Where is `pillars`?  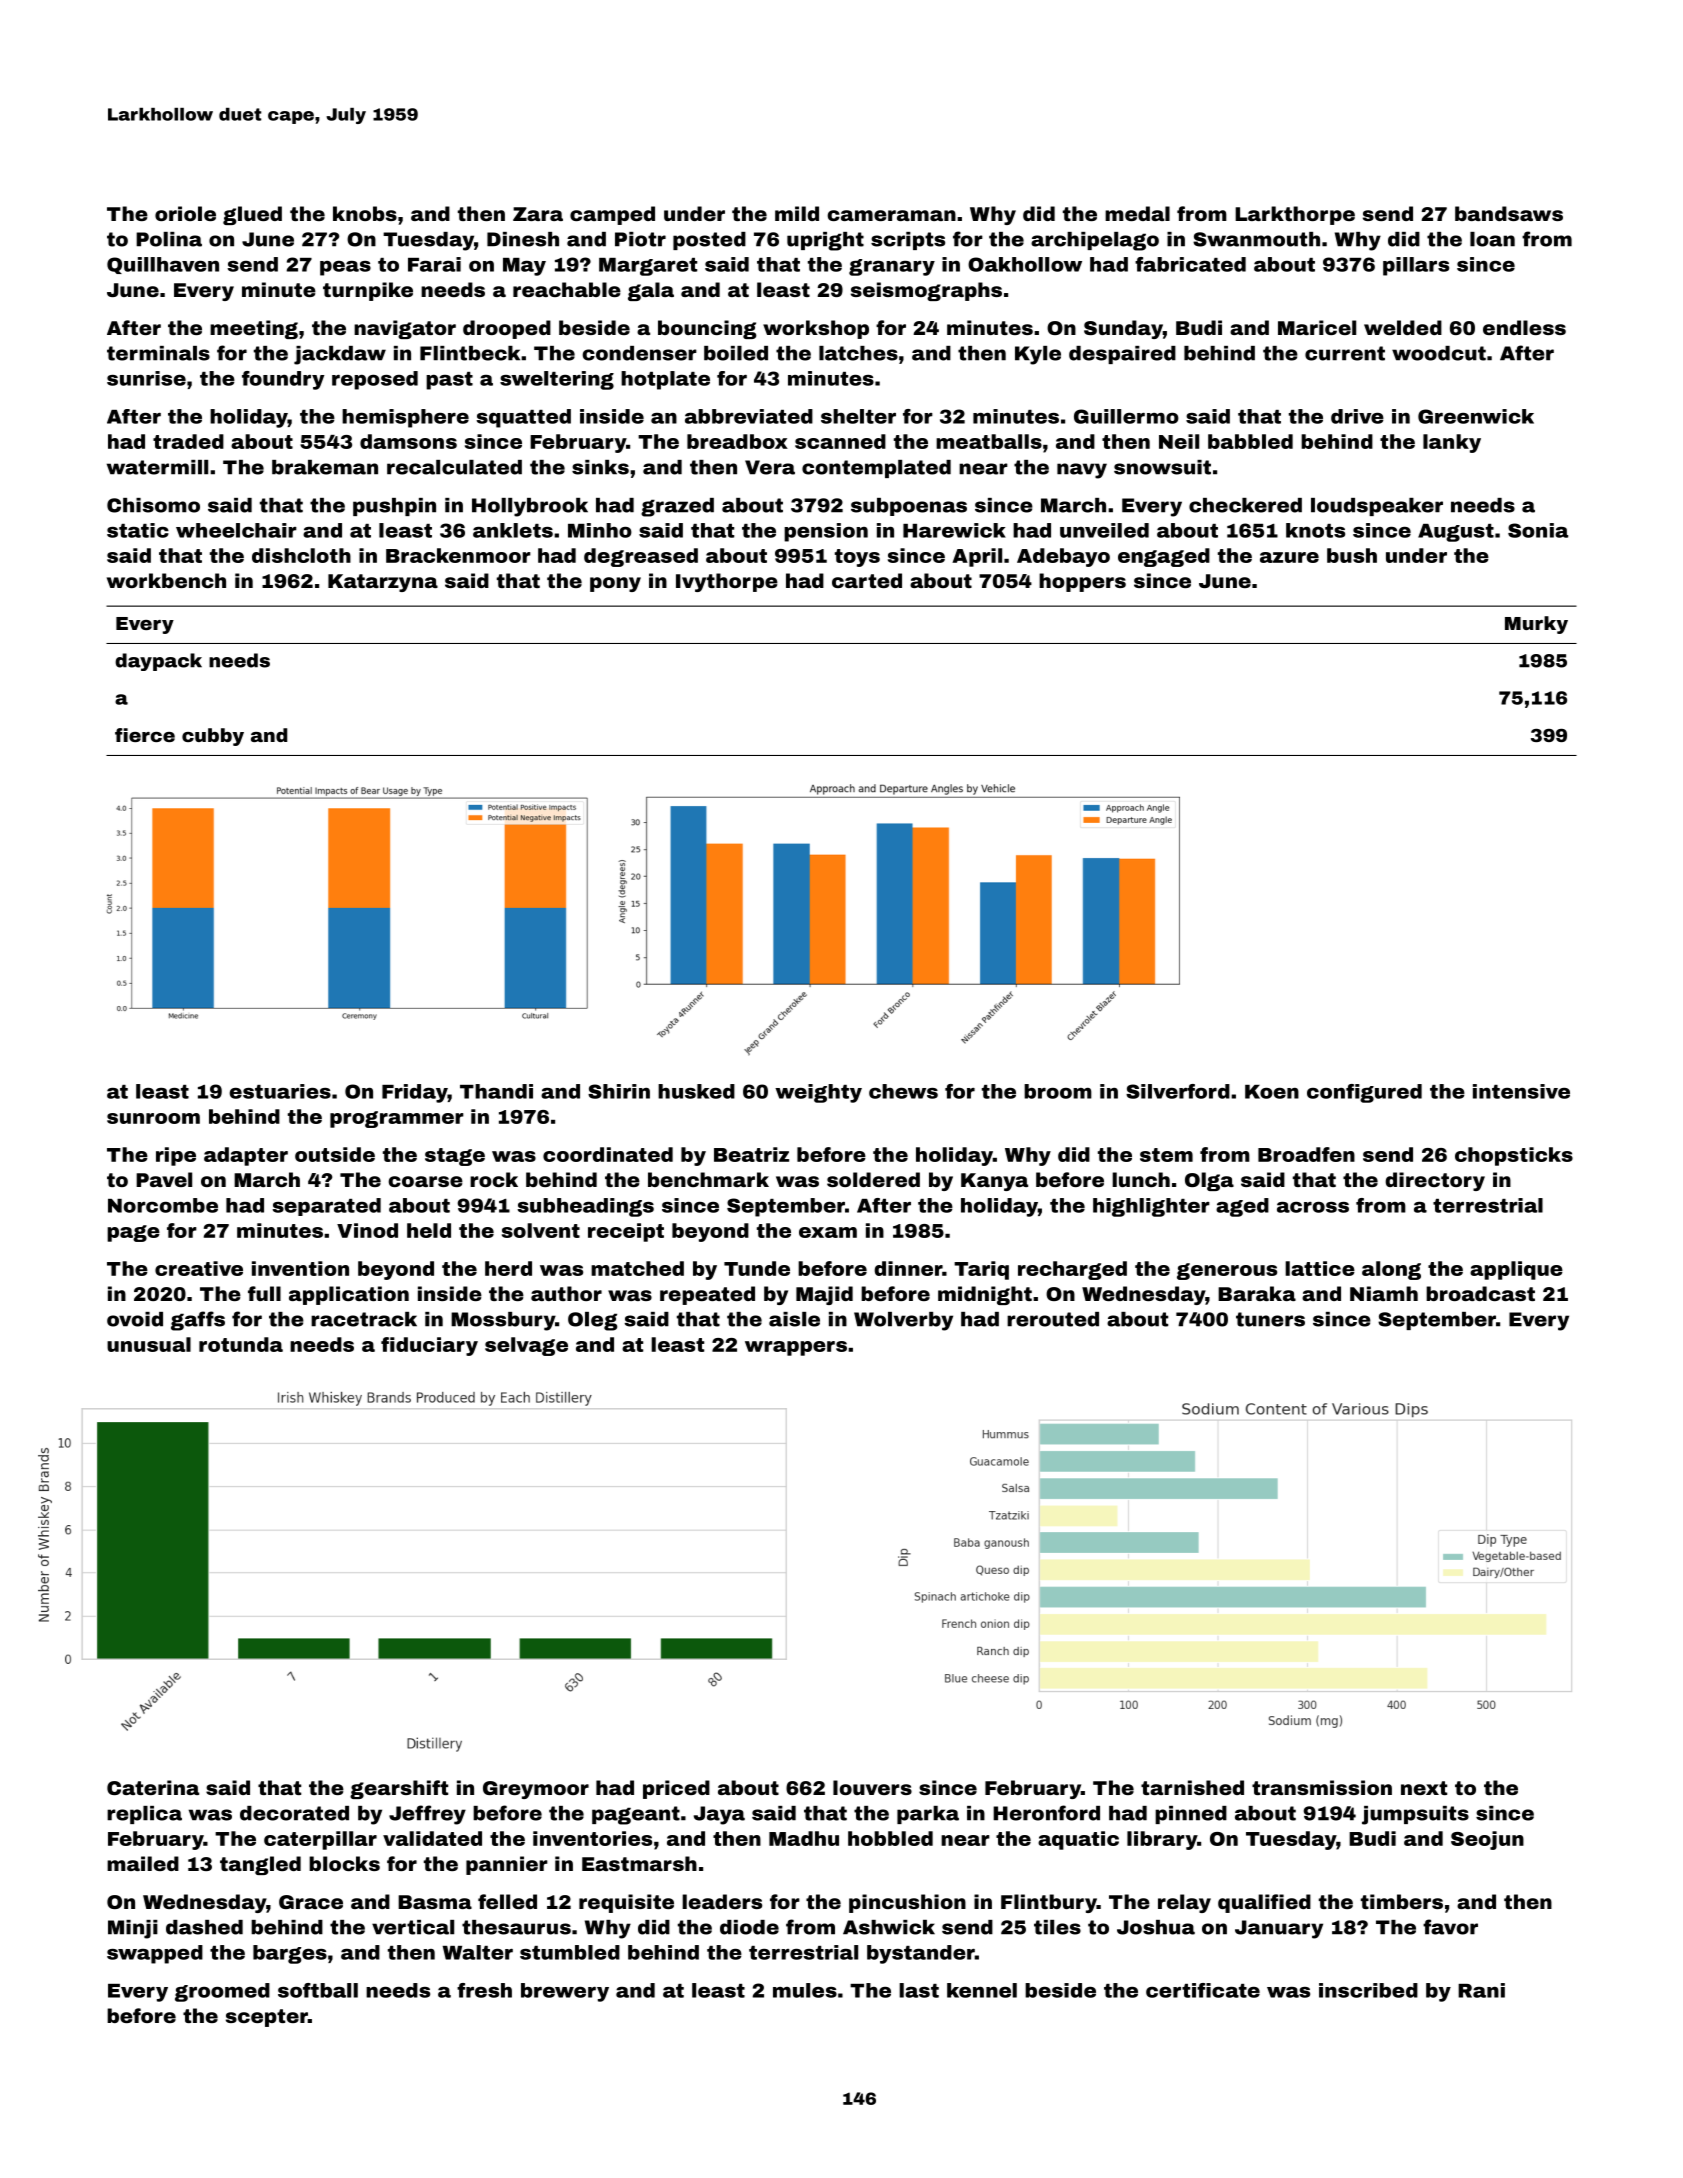
pillars is located at coordinates (1416, 266).
